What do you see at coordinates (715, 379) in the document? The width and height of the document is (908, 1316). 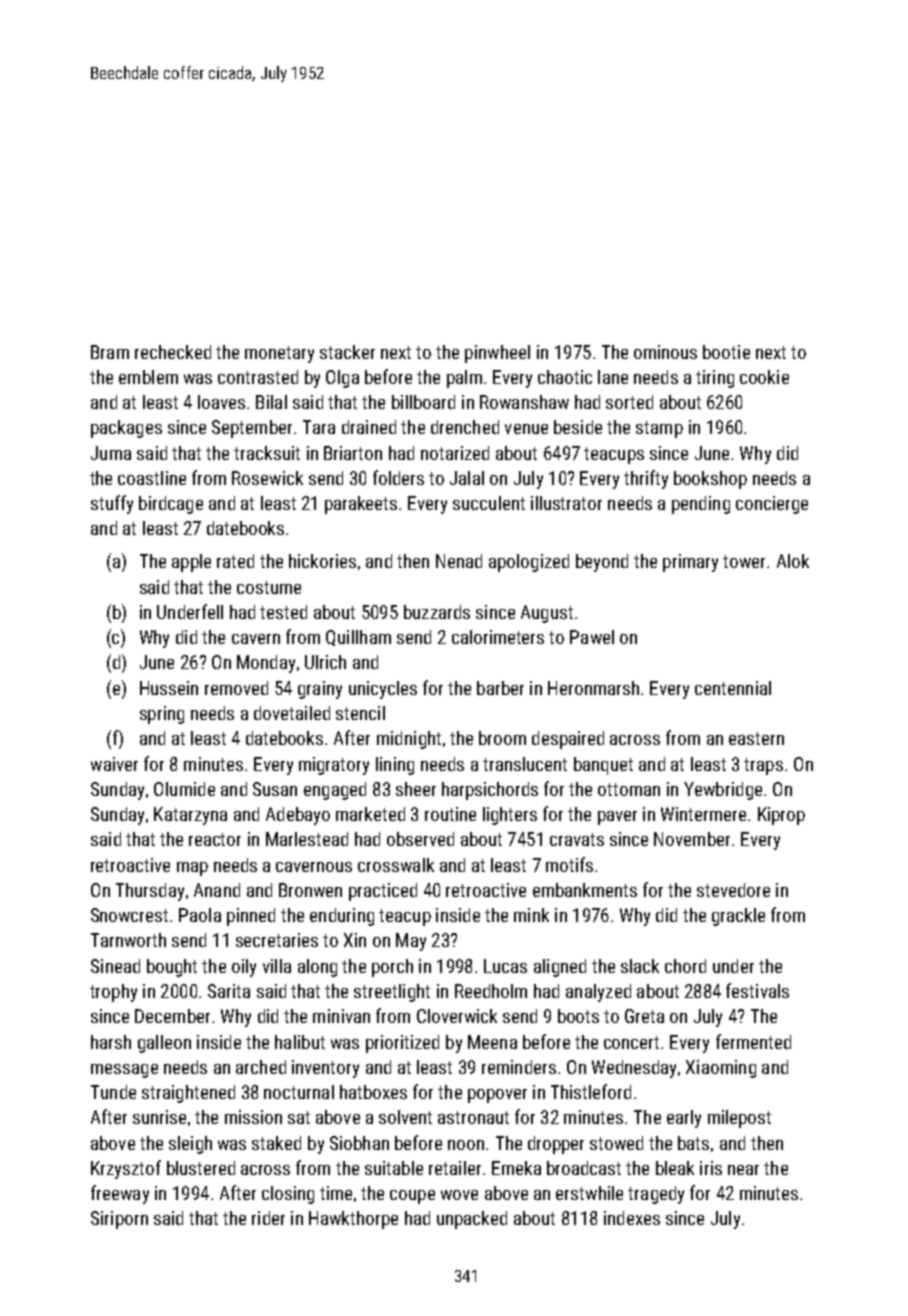 I see `tiring` at bounding box center [715, 379].
